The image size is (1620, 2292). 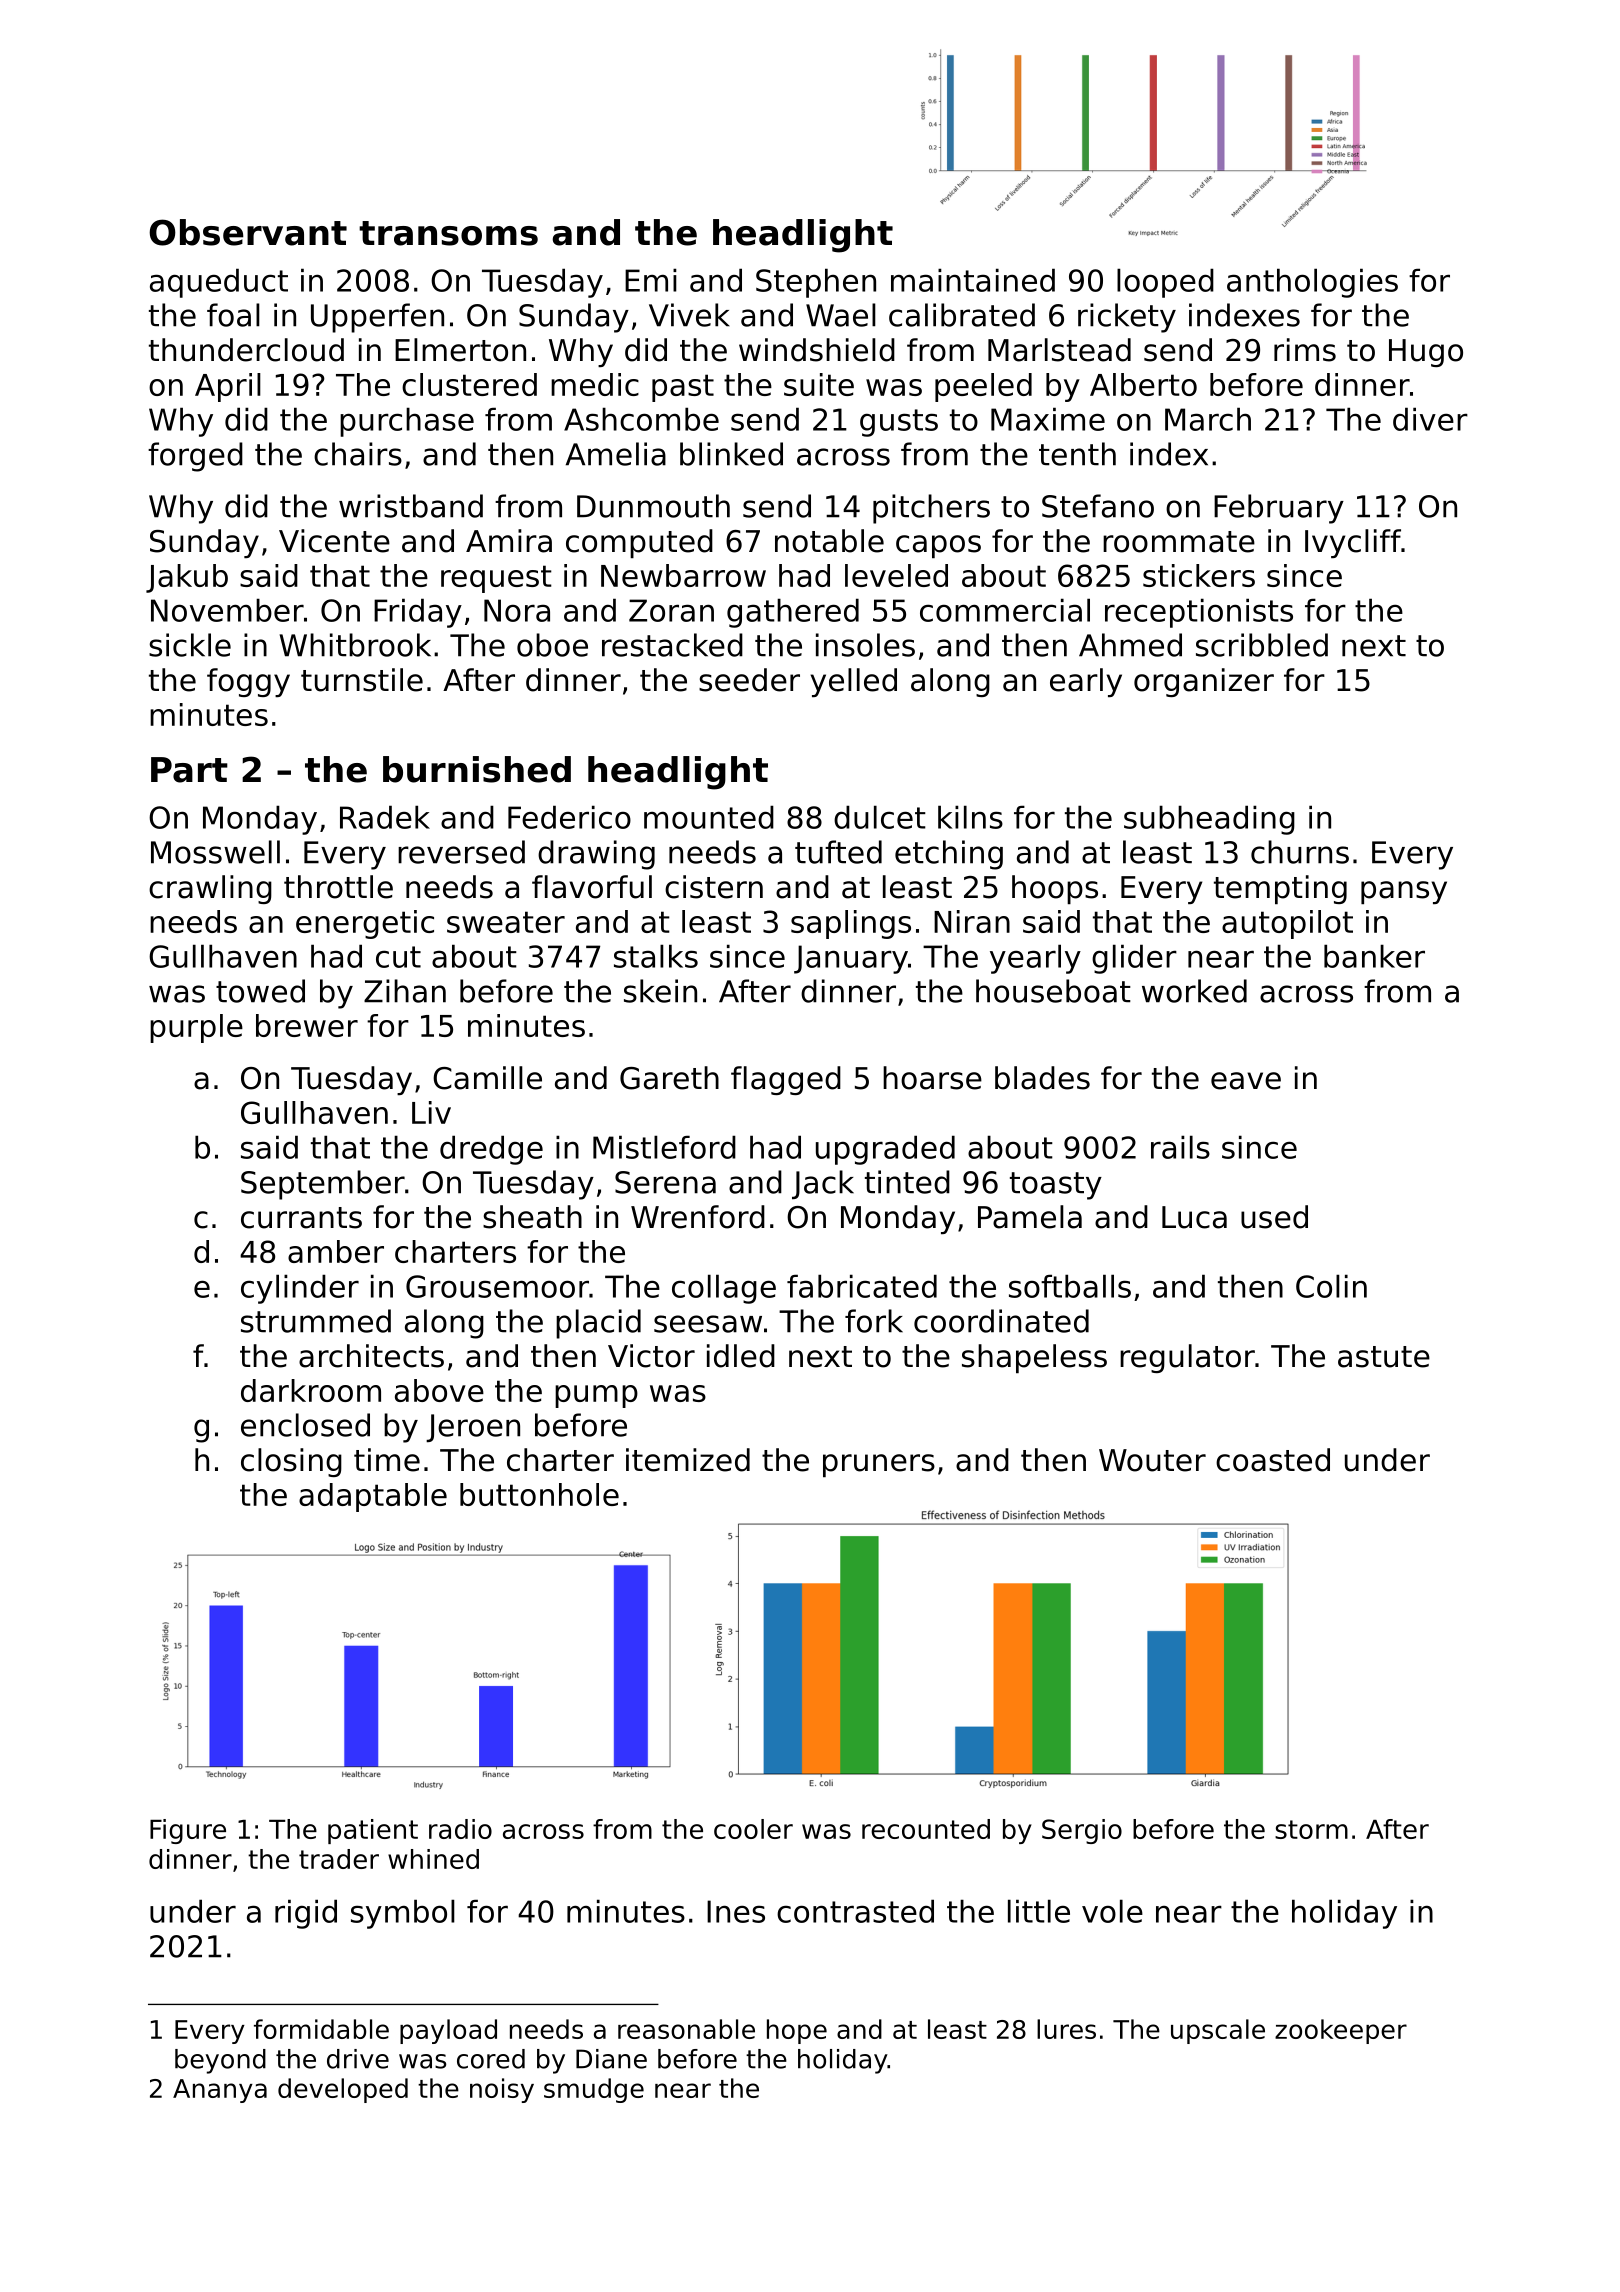 What do you see at coordinates (1312, 283) in the image?
I see `anthologies` at bounding box center [1312, 283].
